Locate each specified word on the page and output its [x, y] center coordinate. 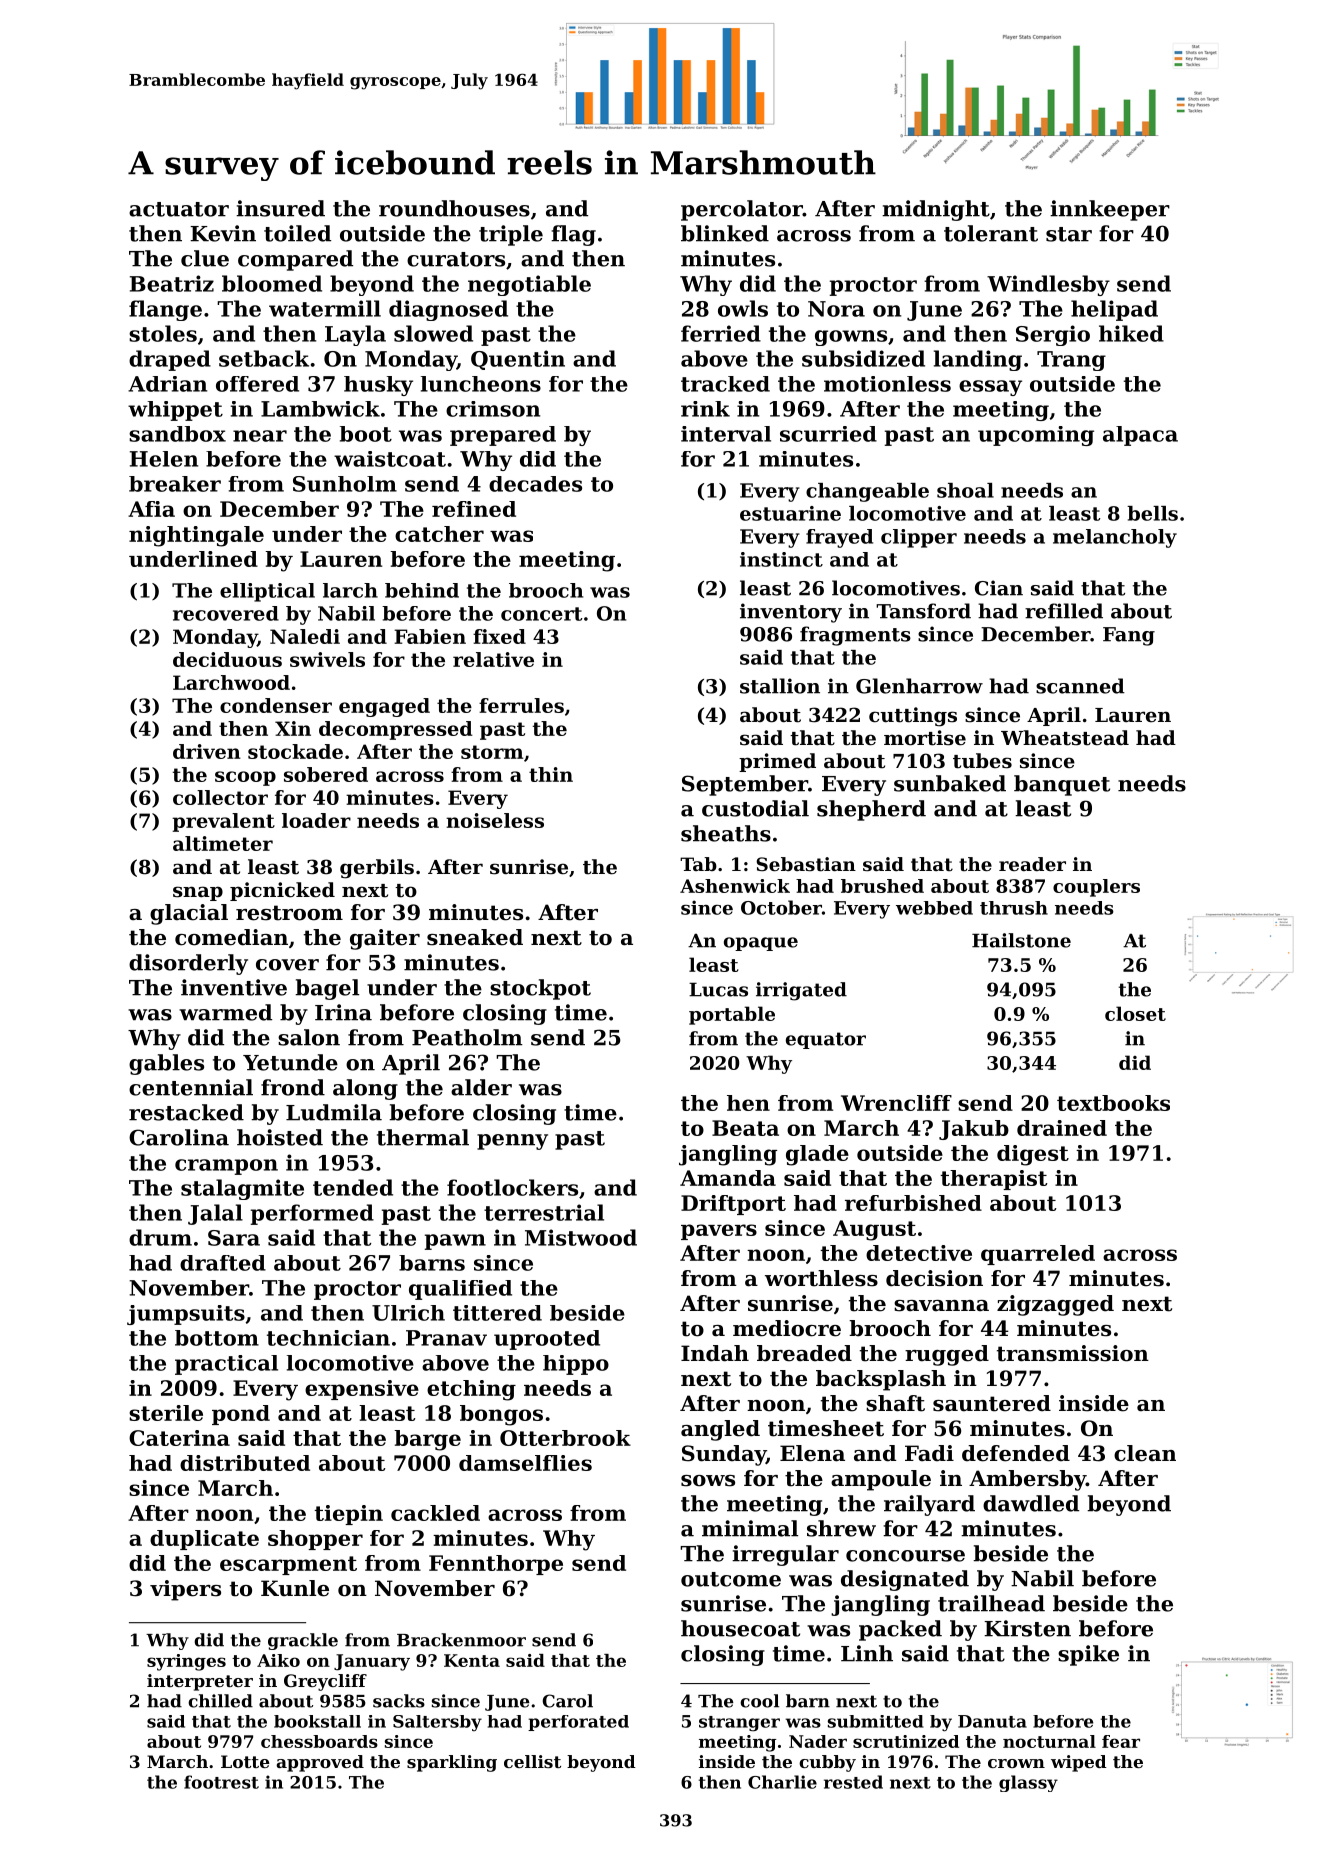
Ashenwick [735, 886]
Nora [836, 309]
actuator [179, 209]
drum [160, 1237]
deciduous [227, 659]
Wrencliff [896, 1103]
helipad [1114, 310]
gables [166, 1064]
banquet [1062, 785]
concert [541, 614]
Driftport [733, 1205]
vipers [185, 1590]
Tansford [923, 611]
